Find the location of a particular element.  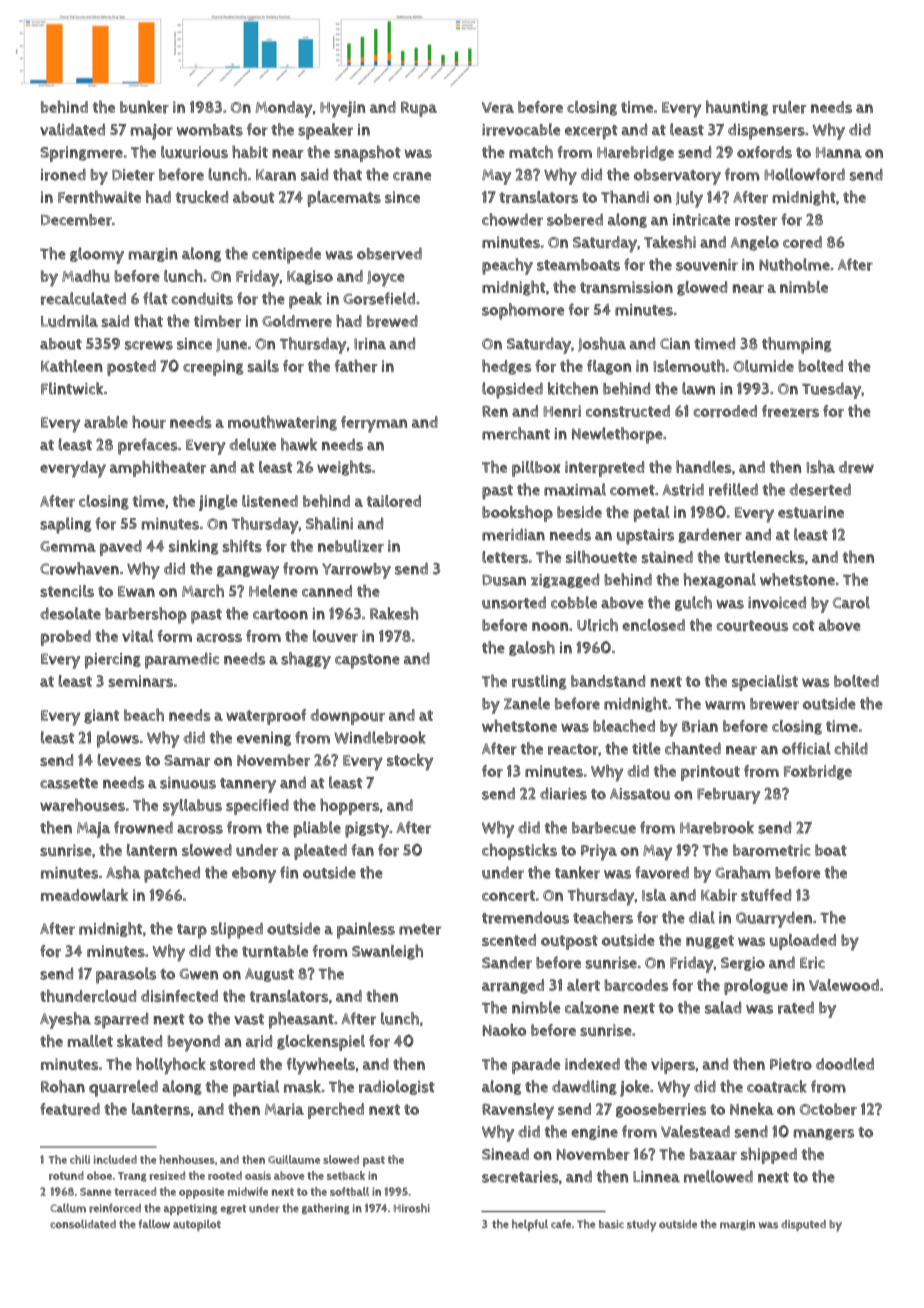

Newlethorpe is located at coordinates (617, 435).
